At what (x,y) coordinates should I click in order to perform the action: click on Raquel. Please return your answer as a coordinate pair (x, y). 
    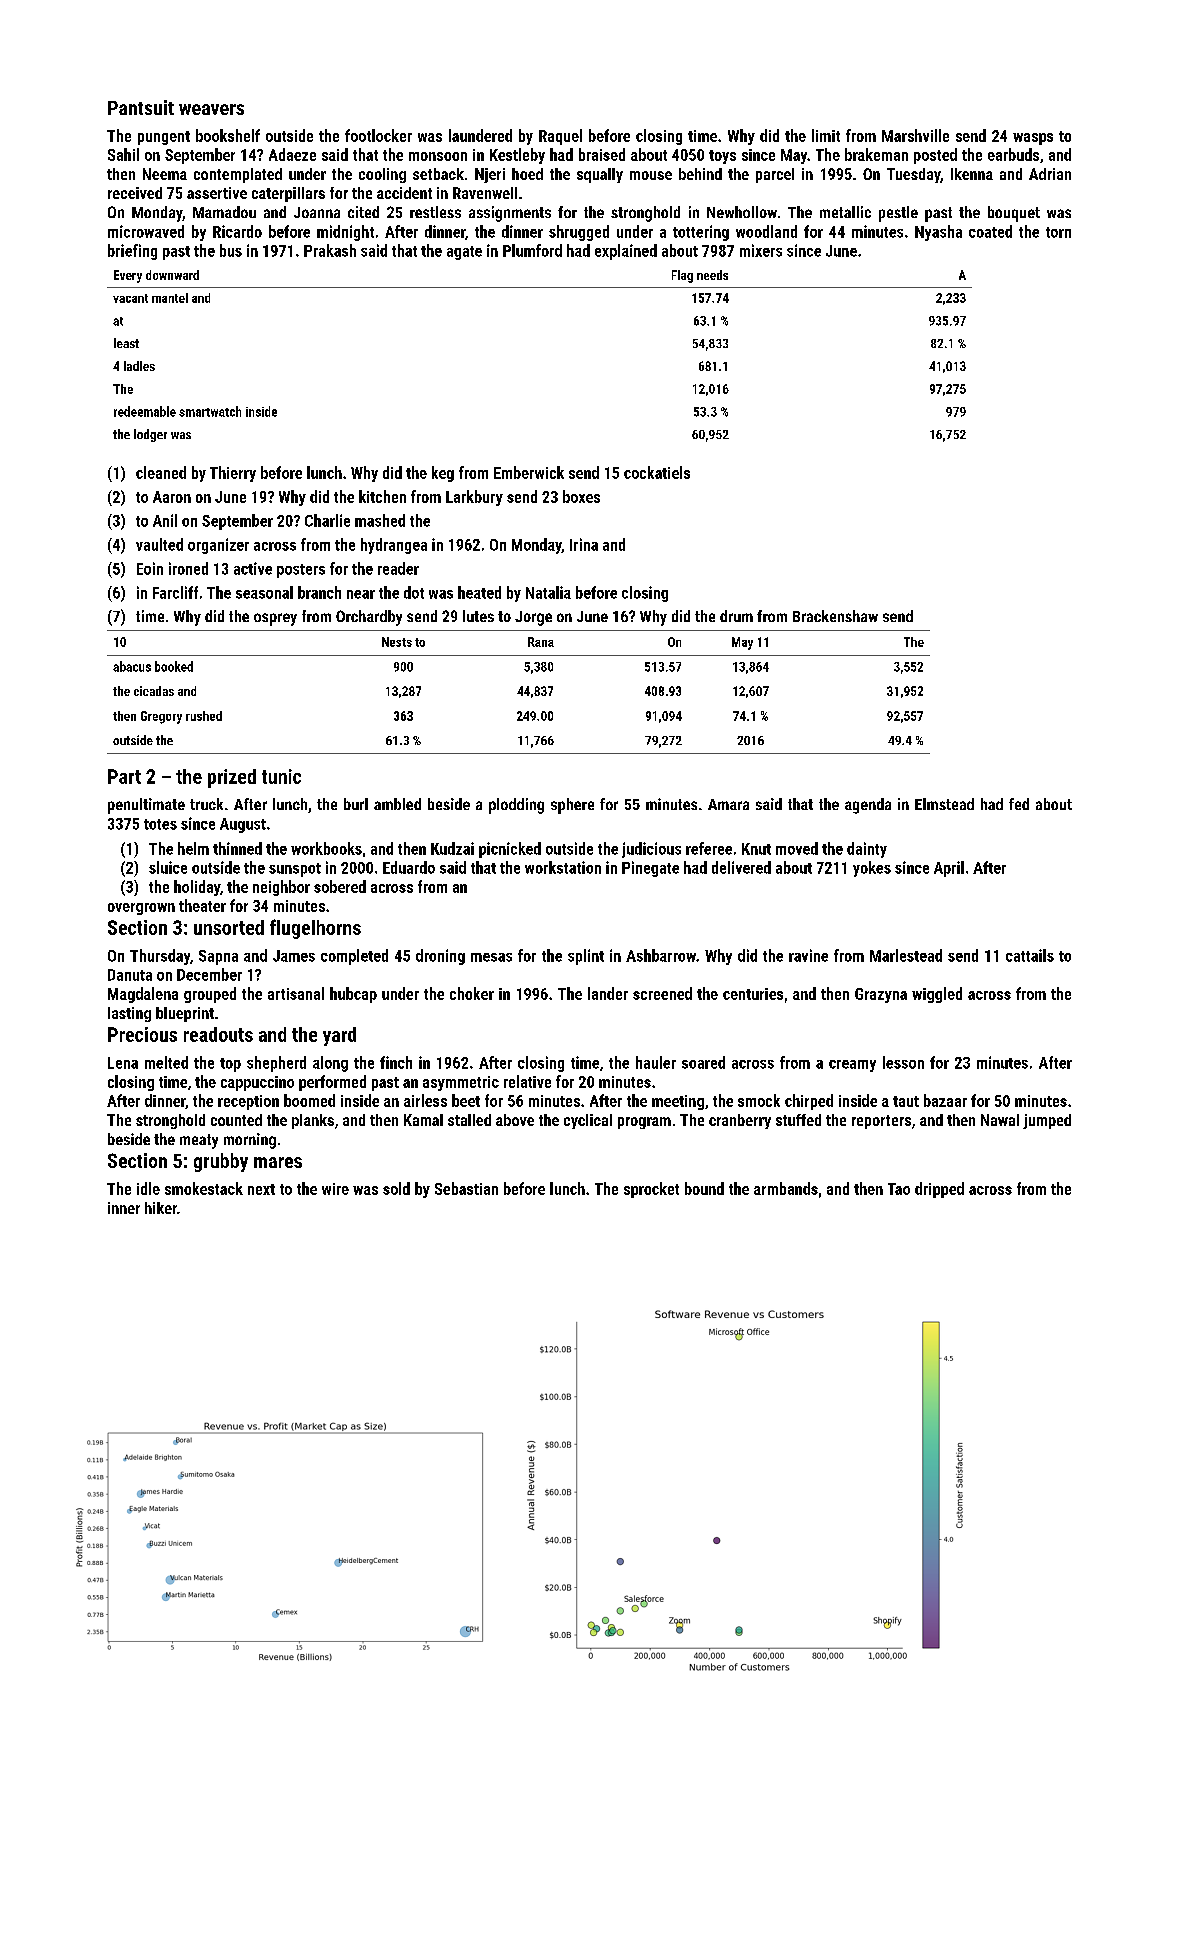
    Looking at the image, I should click on (560, 137).
